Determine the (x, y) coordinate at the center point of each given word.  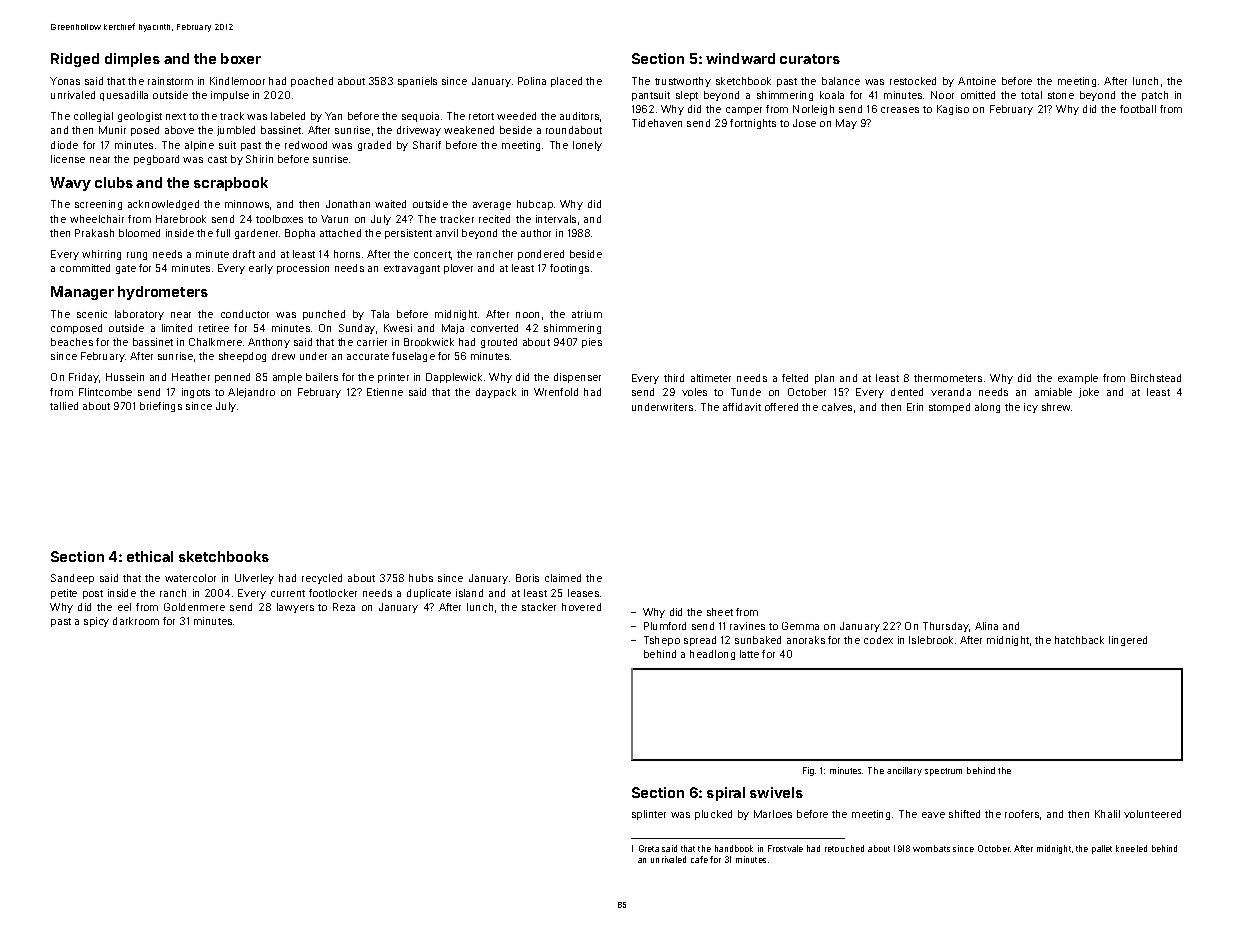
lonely (587, 146)
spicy (96, 622)
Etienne (385, 392)
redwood (306, 145)
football (1138, 109)
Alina (986, 626)
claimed (563, 578)
